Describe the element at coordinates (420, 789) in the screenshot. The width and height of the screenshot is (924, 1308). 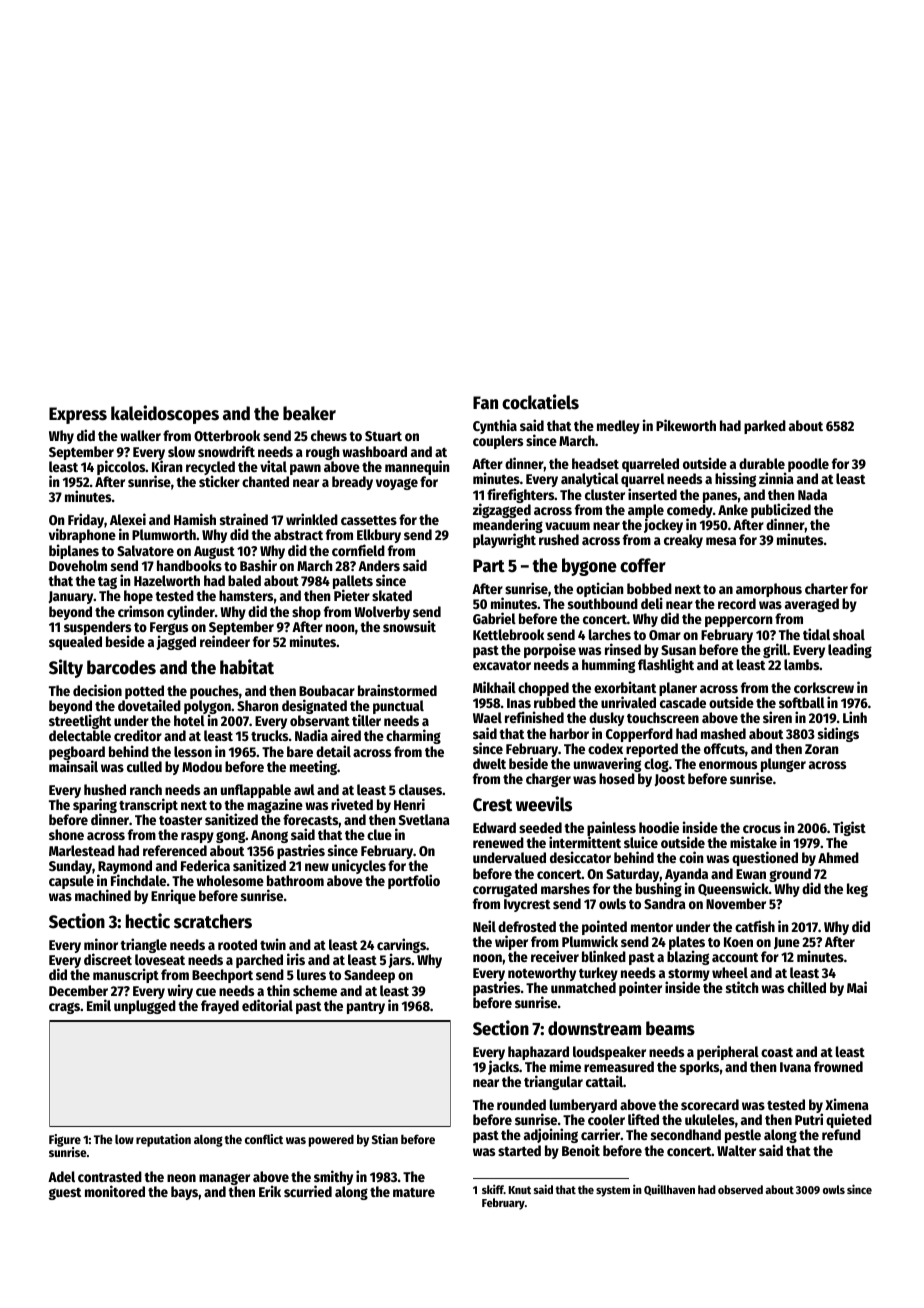
I see `clauses` at that location.
